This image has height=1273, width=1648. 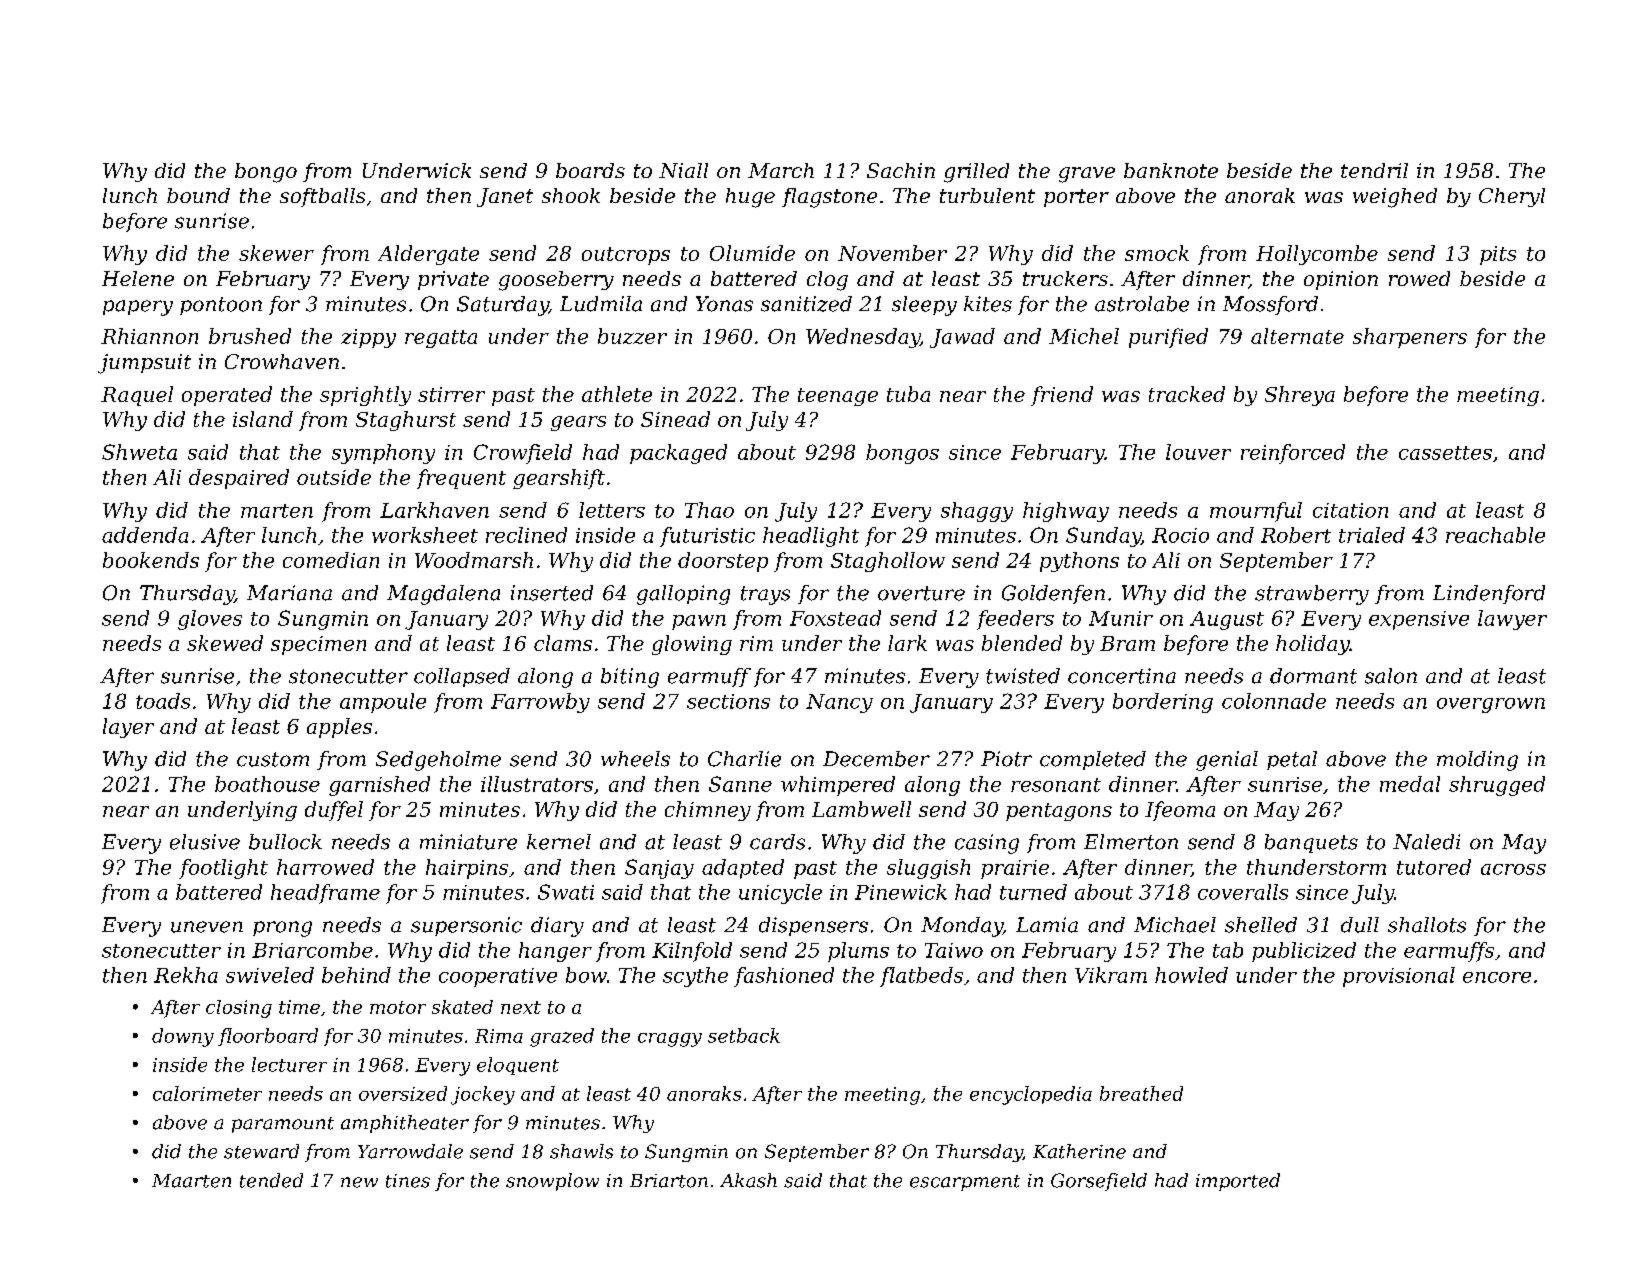 What do you see at coordinates (861, 809) in the image?
I see `Lambwell` at bounding box center [861, 809].
